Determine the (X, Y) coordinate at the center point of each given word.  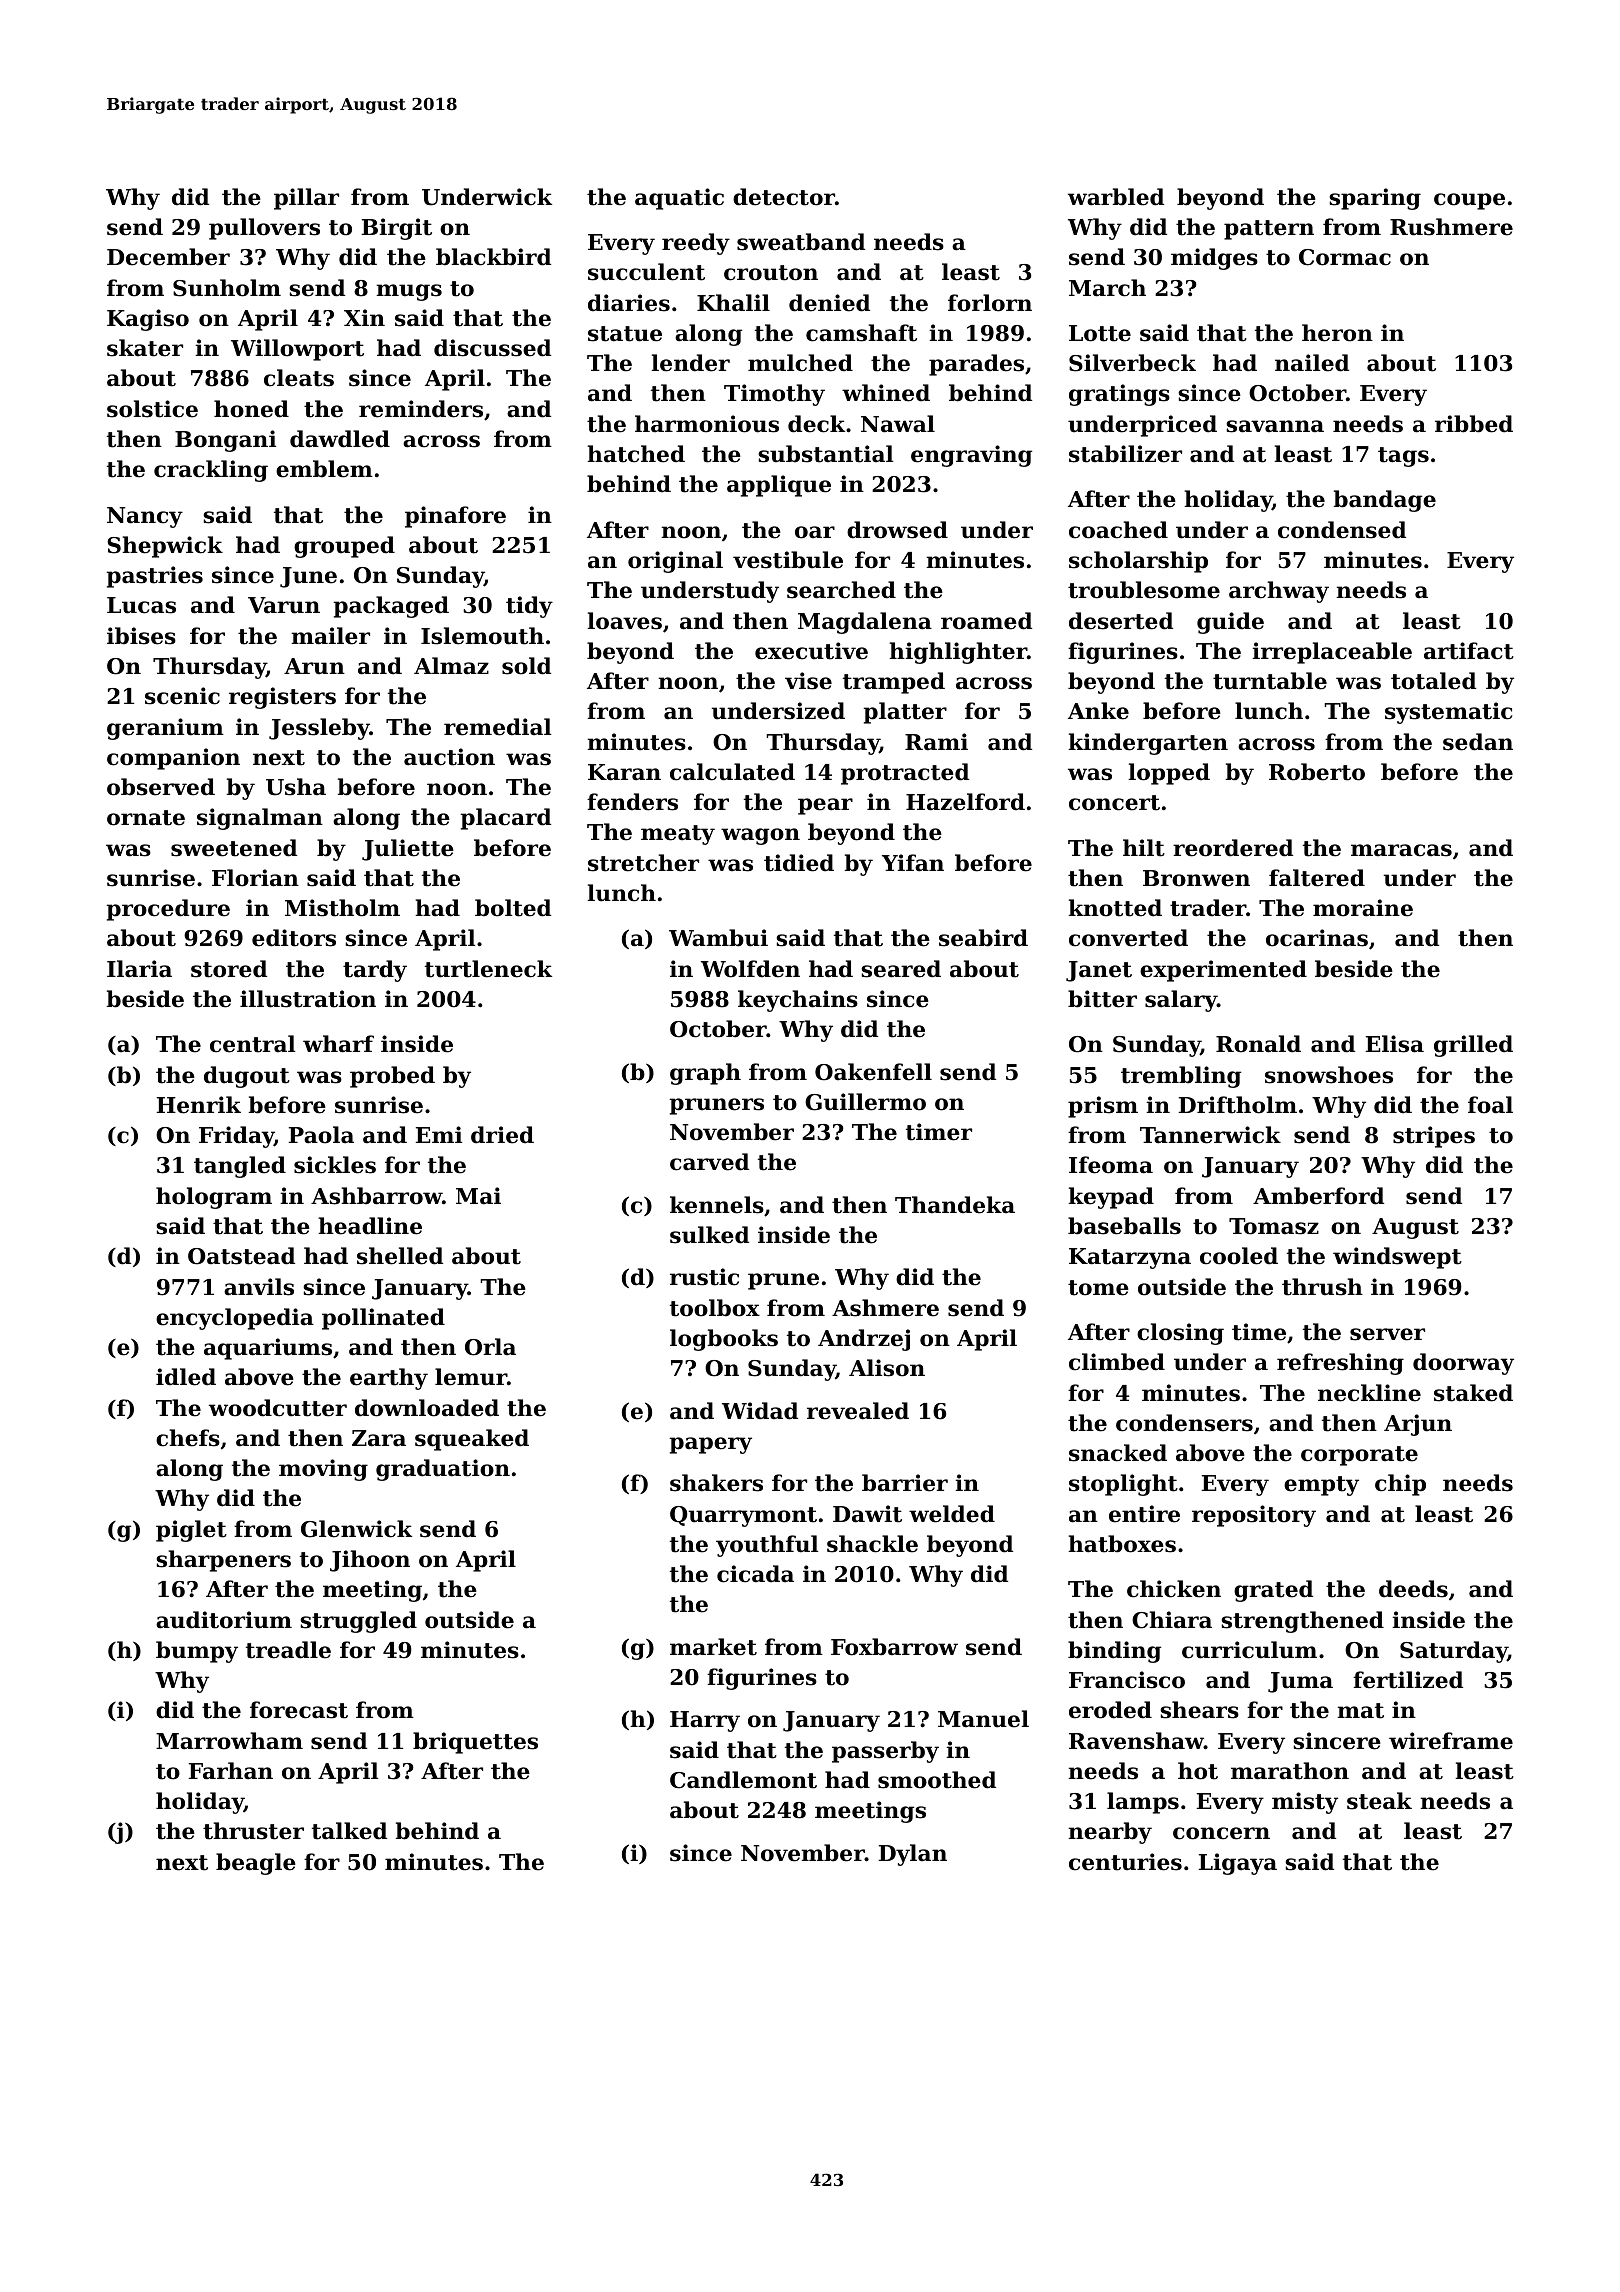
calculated (732, 772)
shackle (872, 1544)
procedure (168, 910)
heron (1337, 333)
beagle (256, 1864)
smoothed (937, 1780)
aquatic (679, 199)
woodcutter (278, 1408)
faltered (1317, 878)
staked (1473, 1393)
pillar (306, 199)
